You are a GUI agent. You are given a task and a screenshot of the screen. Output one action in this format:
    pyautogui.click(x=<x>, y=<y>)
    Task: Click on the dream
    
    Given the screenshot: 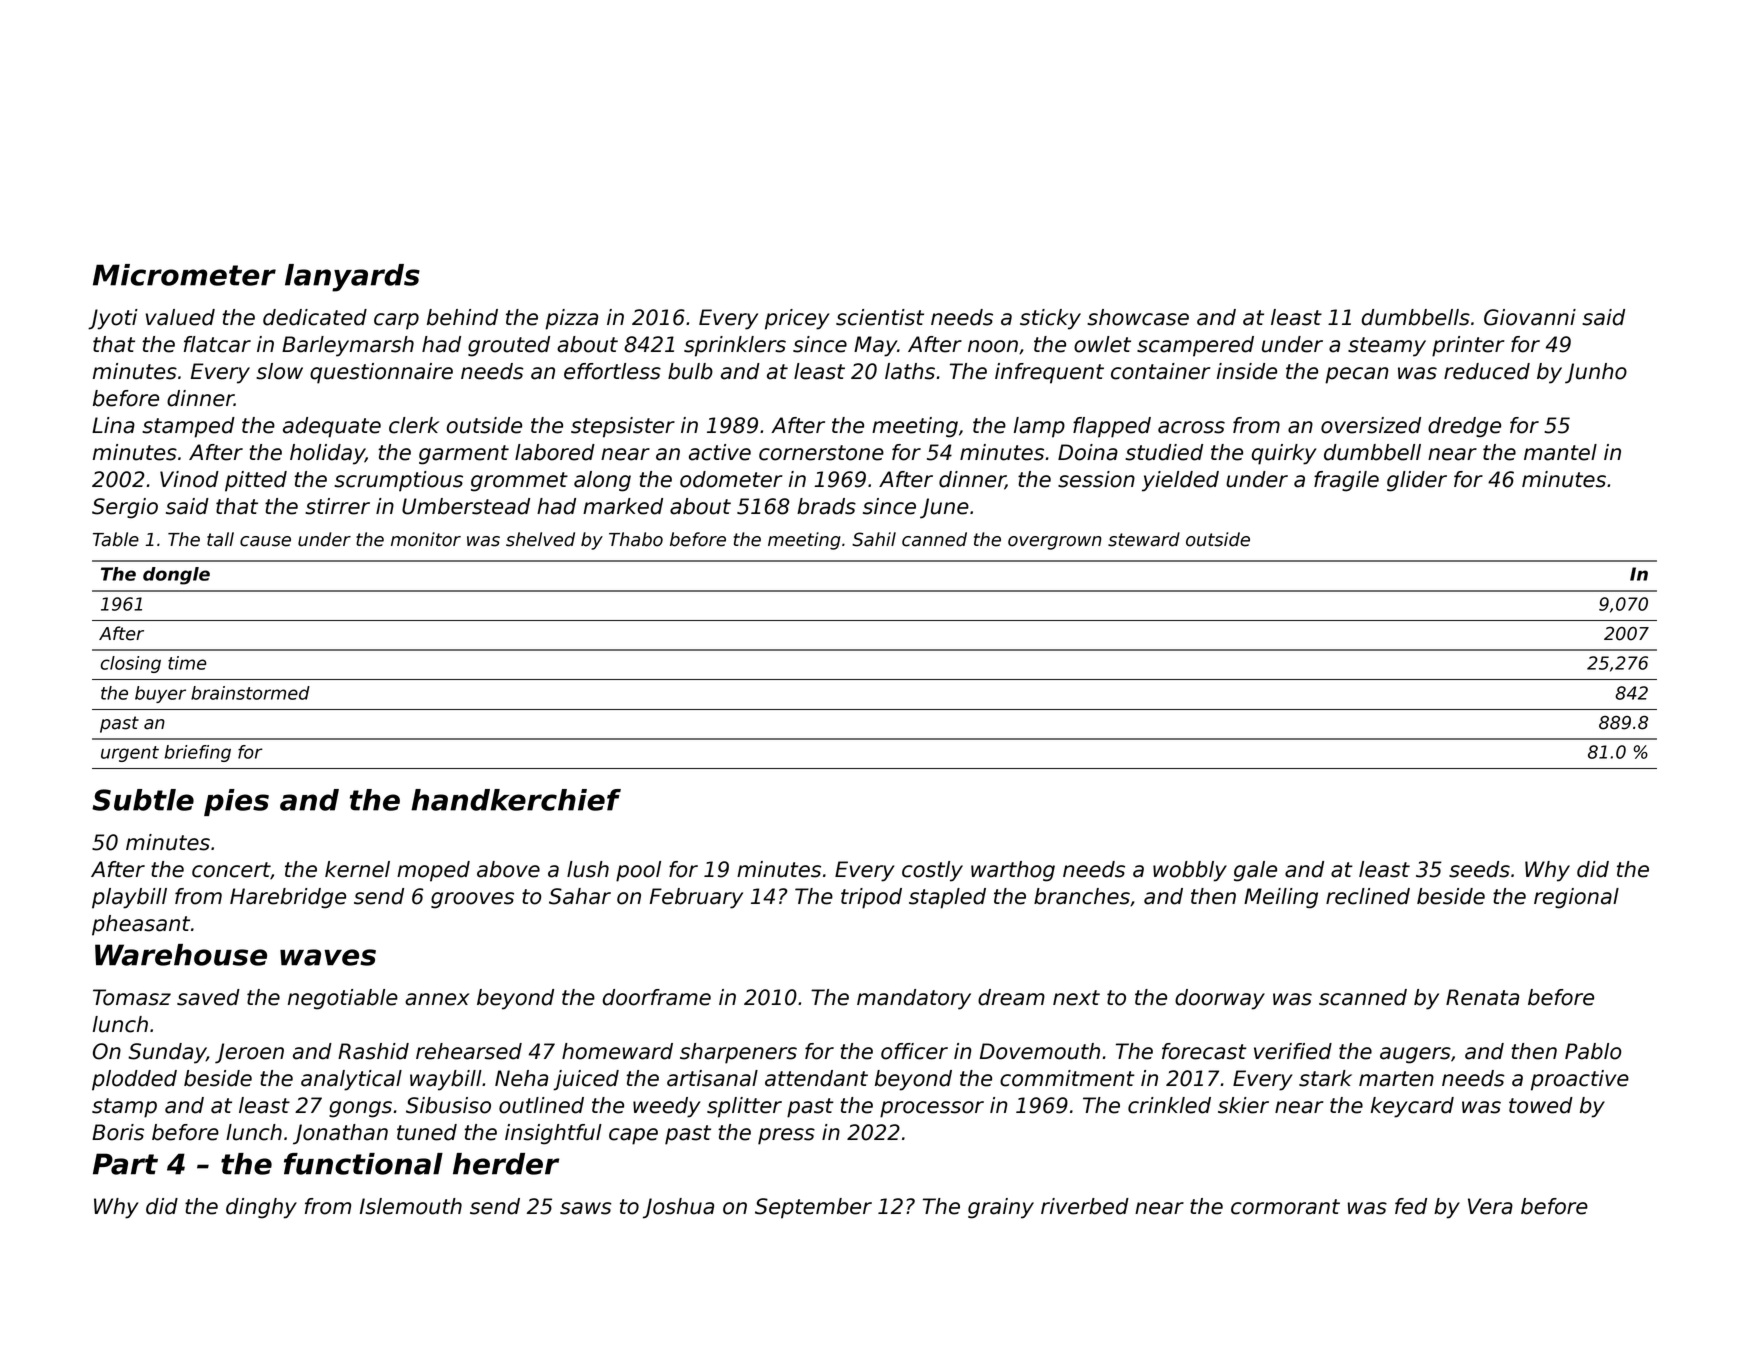 What is the action you would take?
    pyautogui.click(x=1011, y=997)
